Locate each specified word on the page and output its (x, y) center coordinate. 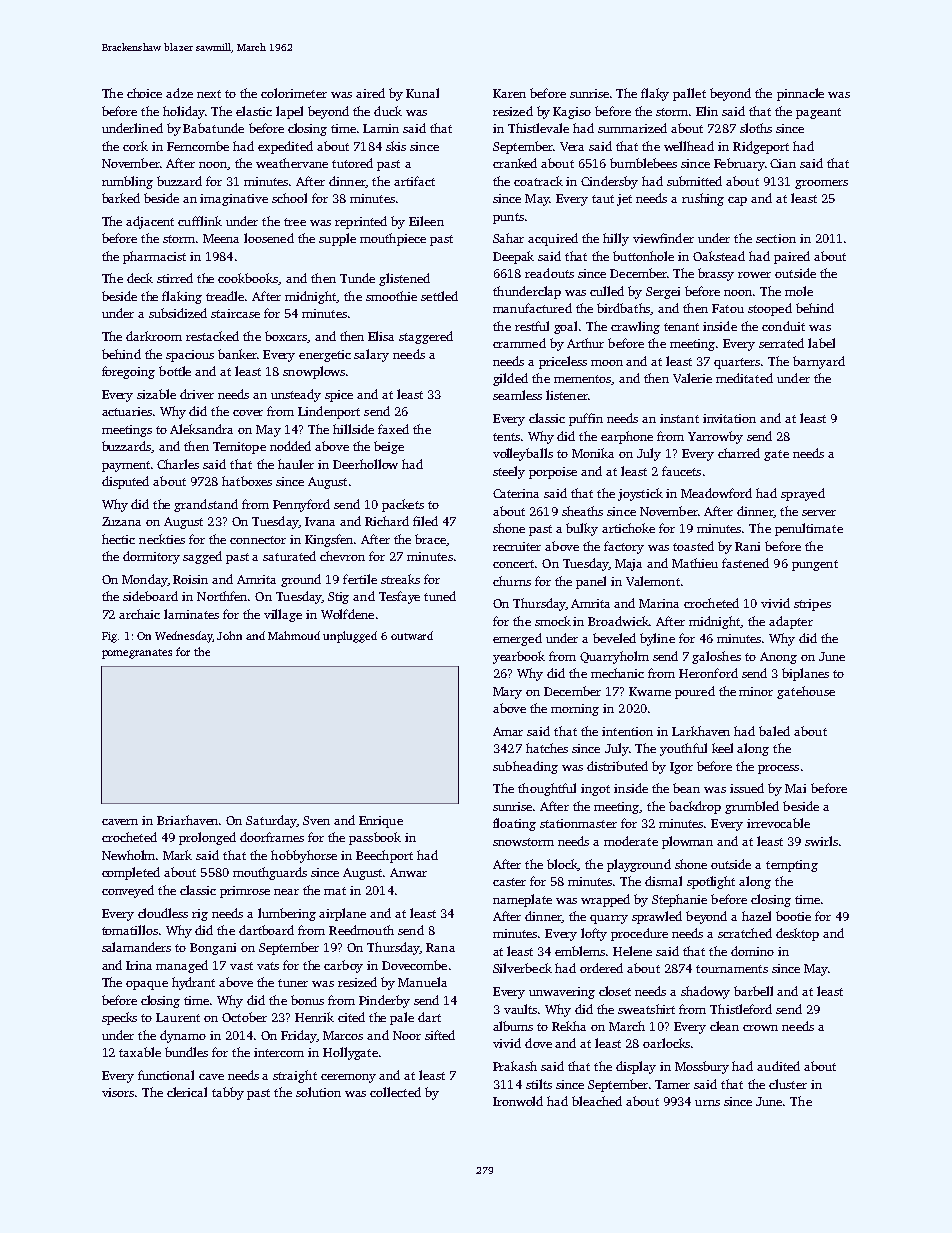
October (244, 1017)
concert (513, 564)
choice (144, 93)
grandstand (206, 505)
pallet (689, 94)
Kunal (422, 93)
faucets (681, 471)
